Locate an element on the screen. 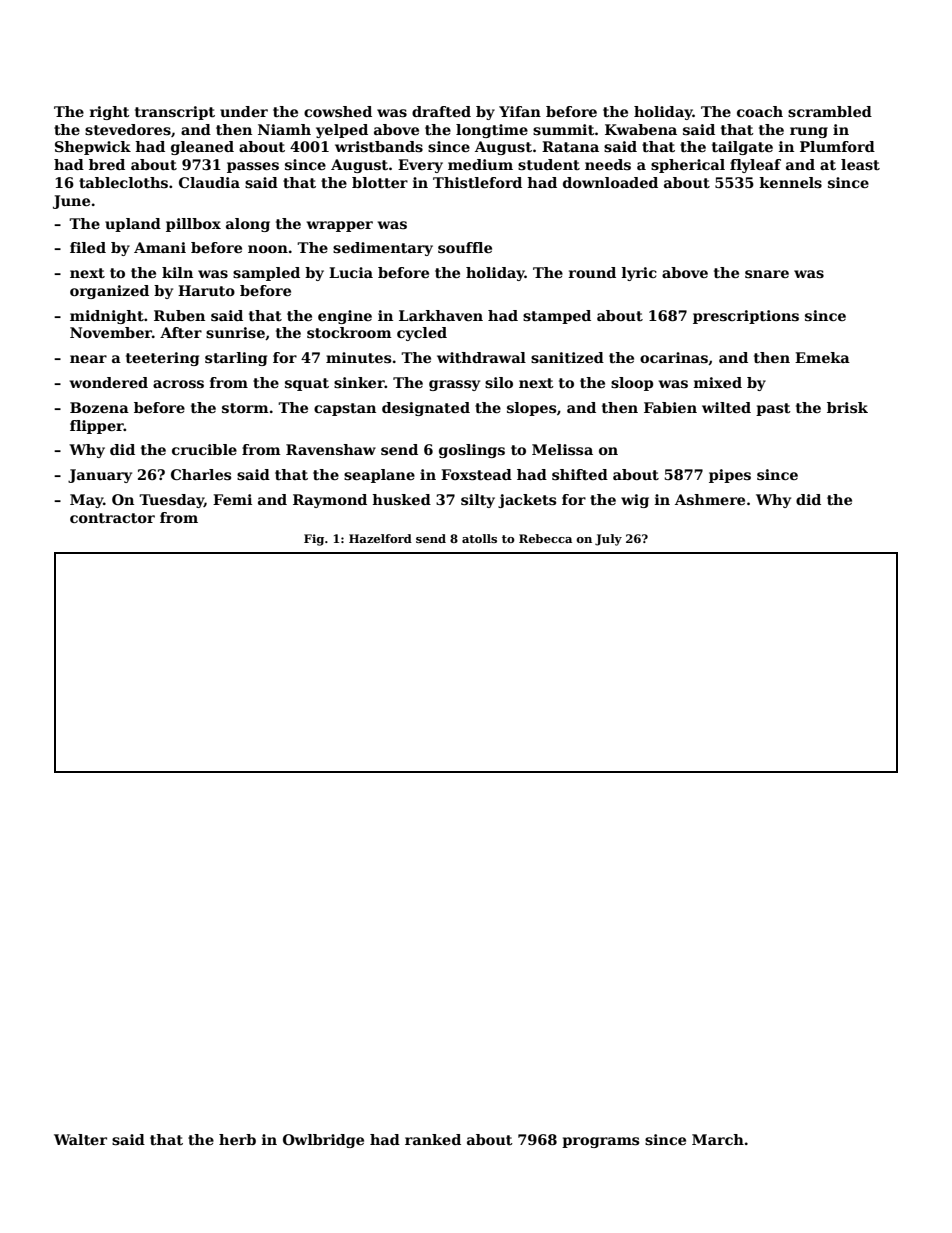  herb is located at coordinates (237, 1139).
